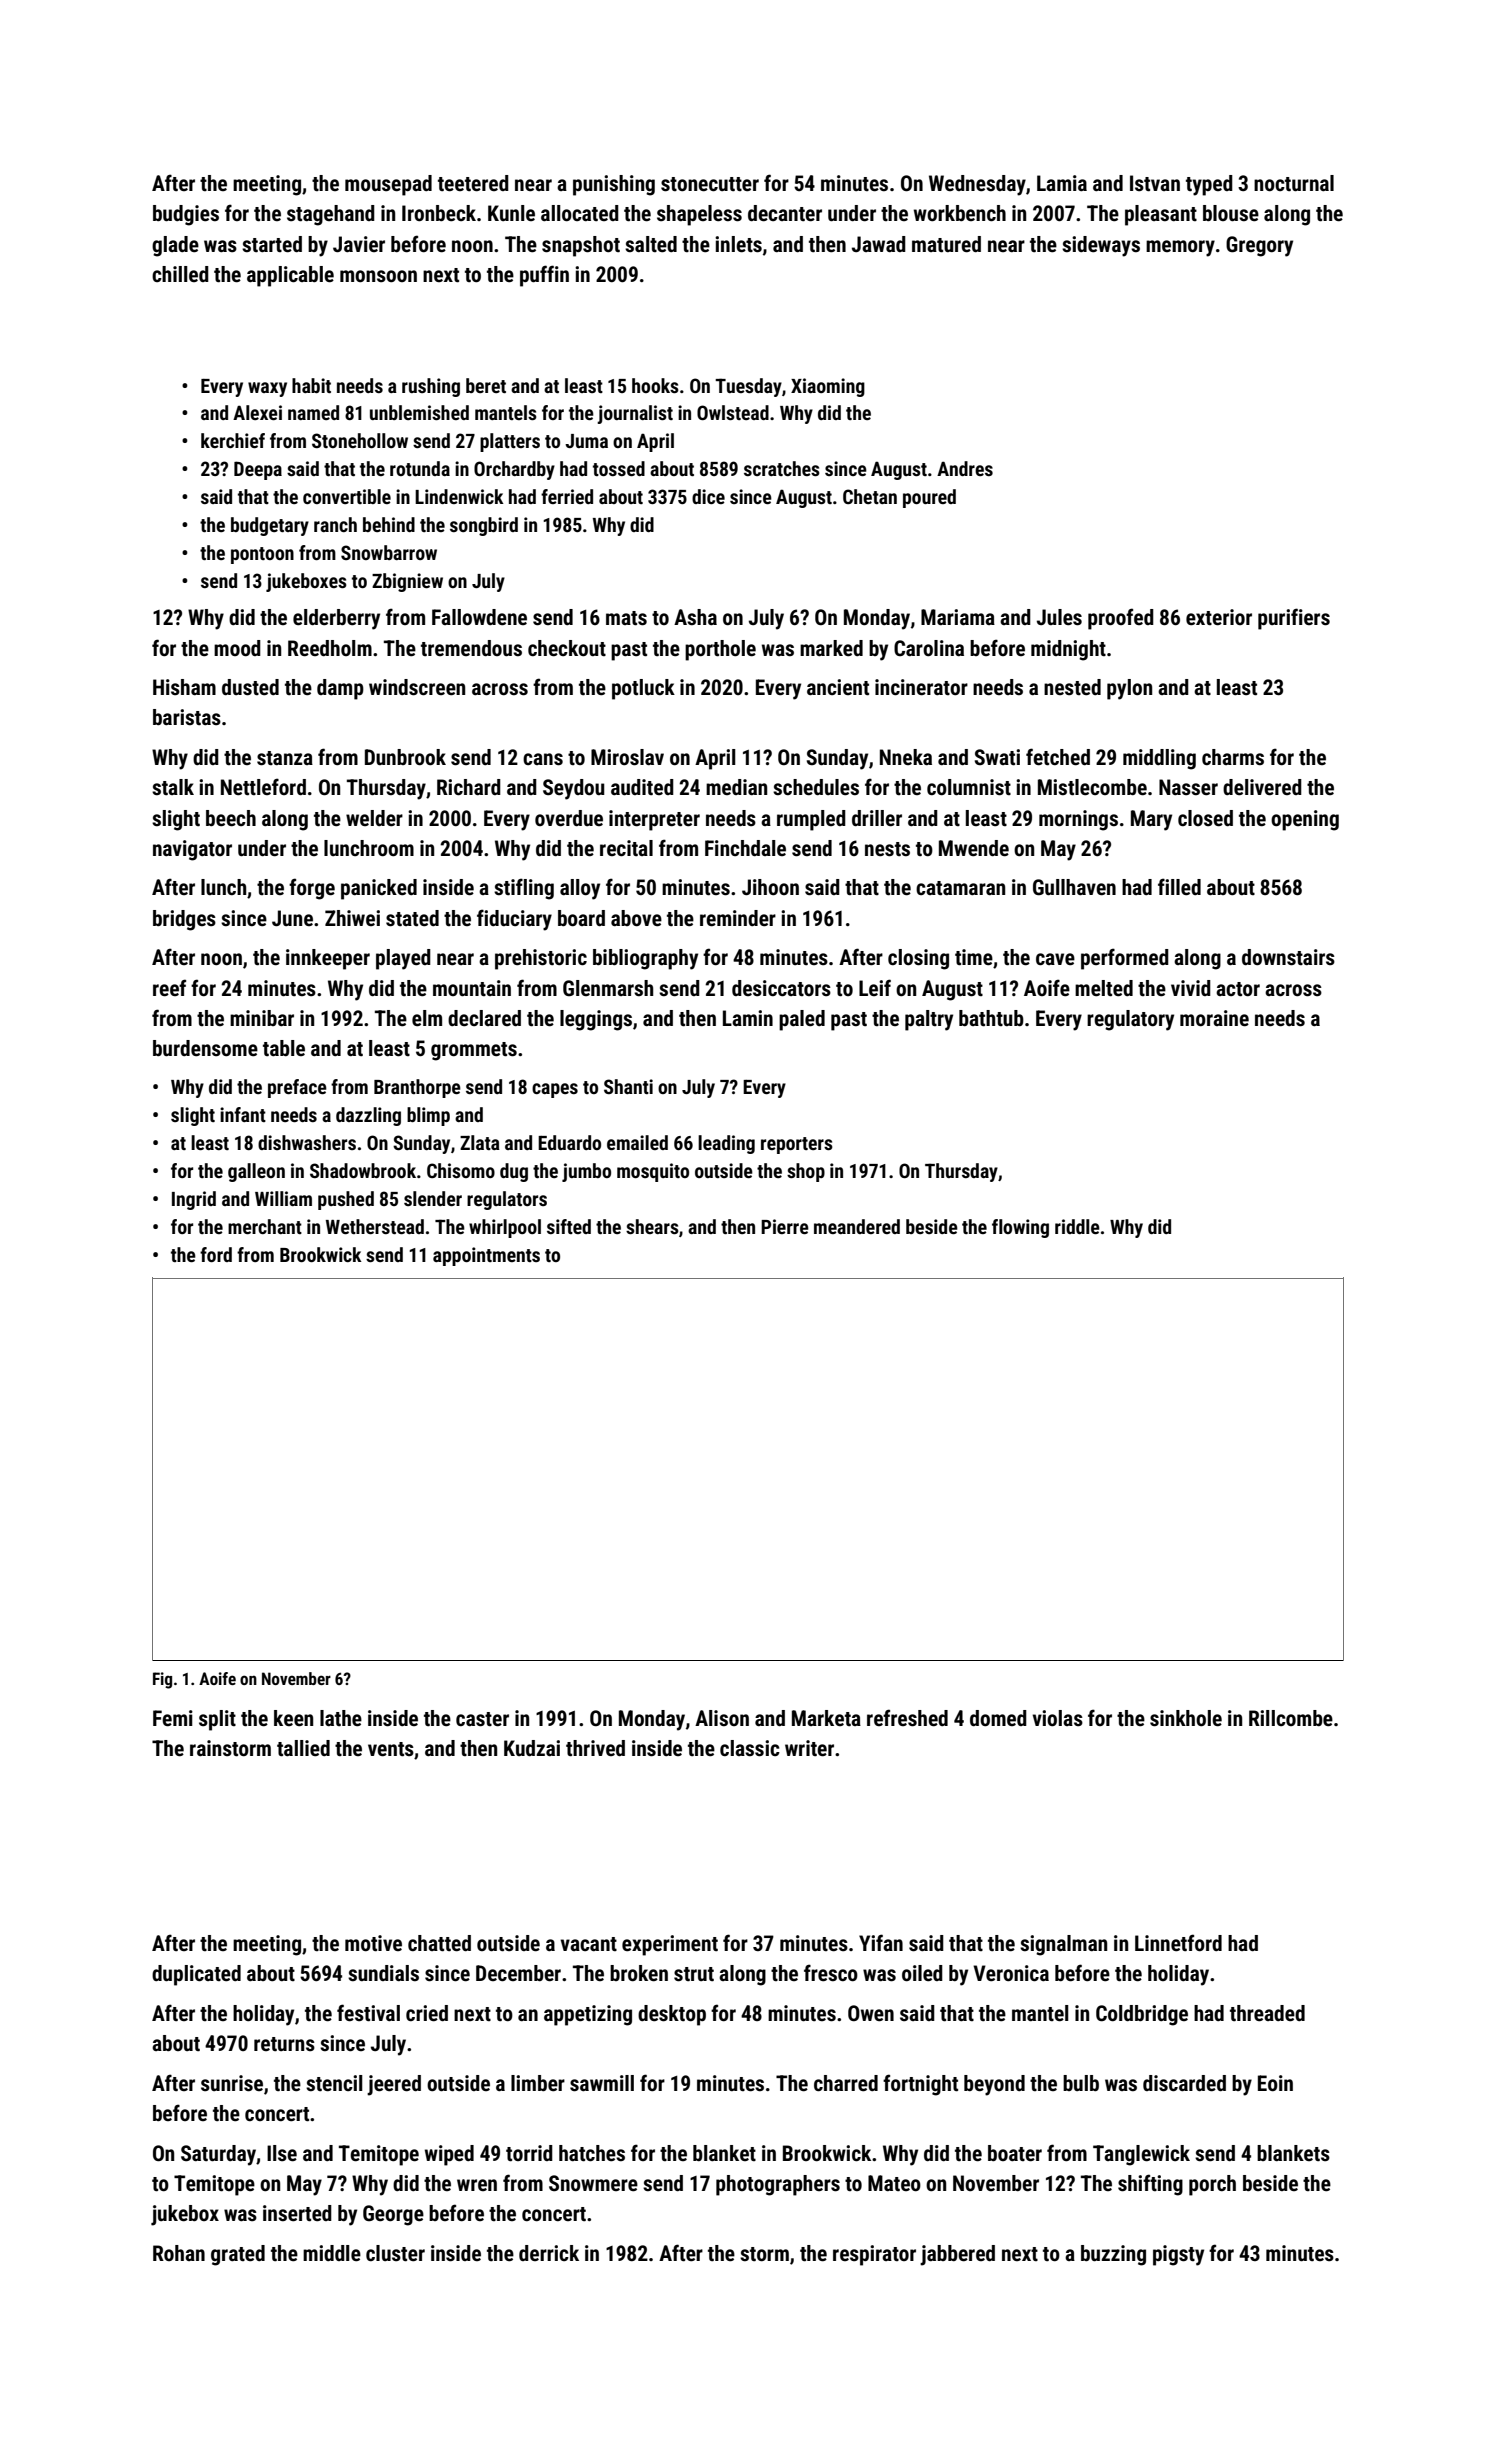  I want to click on ancient, so click(838, 687).
